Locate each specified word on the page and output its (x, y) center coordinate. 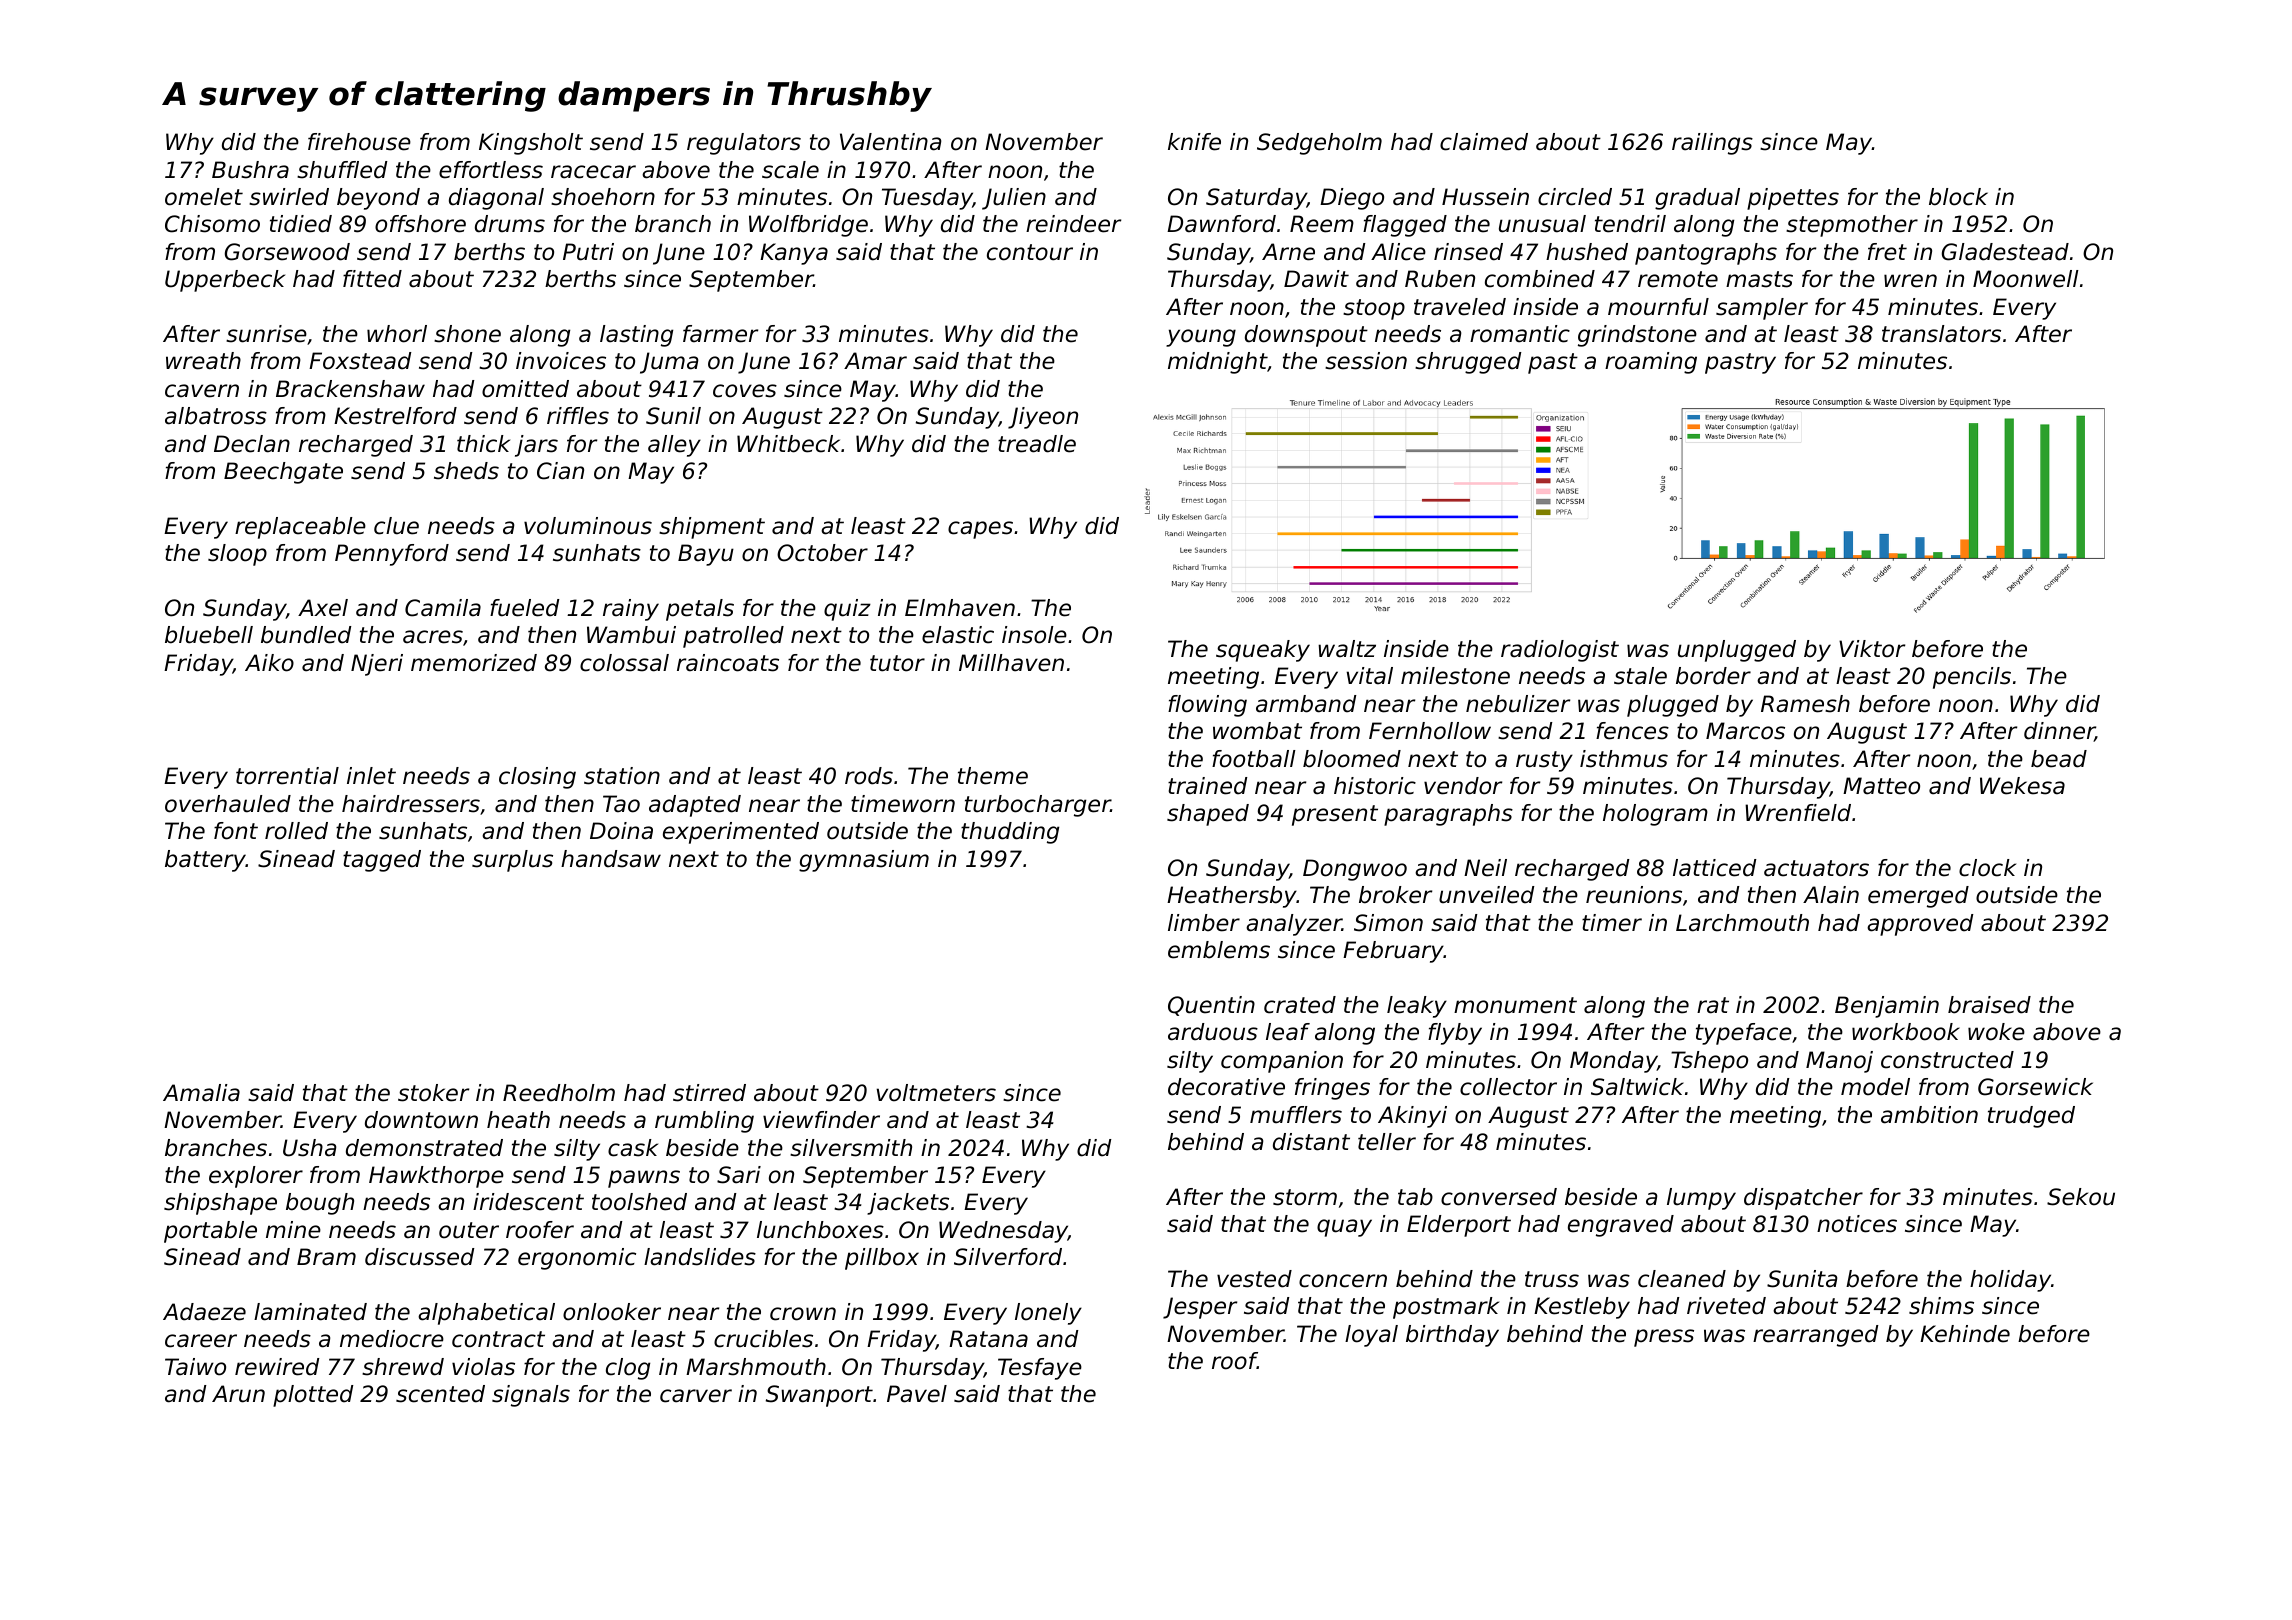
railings (1712, 144)
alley (674, 446)
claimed (1484, 142)
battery (205, 861)
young (1201, 338)
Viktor (1872, 649)
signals (531, 1396)
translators (1941, 334)
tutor (897, 663)
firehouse (359, 142)
